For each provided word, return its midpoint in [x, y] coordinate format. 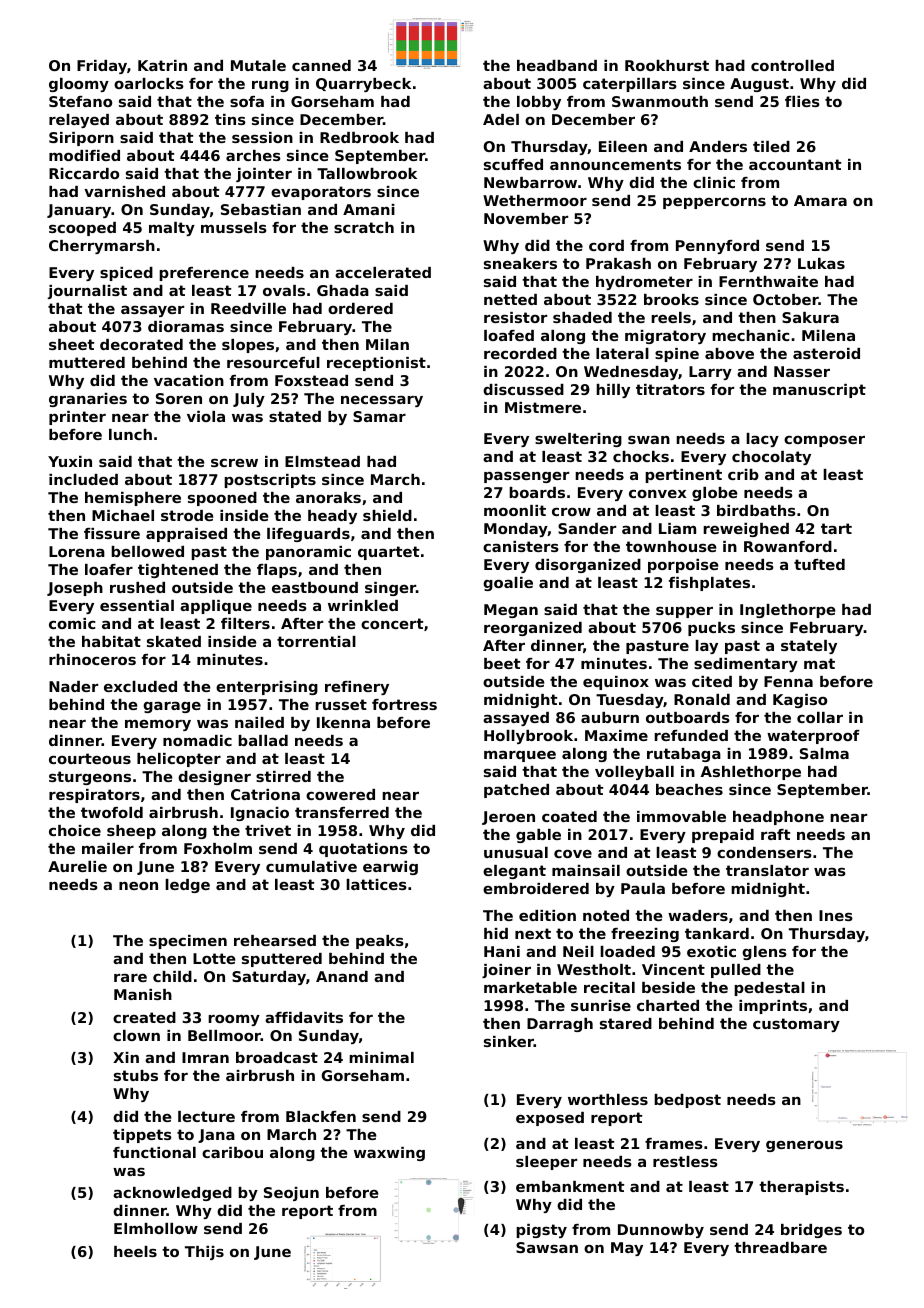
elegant [514, 872]
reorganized [533, 629]
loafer [109, 569]
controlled [792, 65]
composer [824, 441]
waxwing [389, 1154]
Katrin [162, 65]
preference [204, 274]
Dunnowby [661, 1231]
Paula [643, 888]
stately [809, 647]
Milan [387, 344]
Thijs [204, 1253]
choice [75, 830]
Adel [501, 119]
